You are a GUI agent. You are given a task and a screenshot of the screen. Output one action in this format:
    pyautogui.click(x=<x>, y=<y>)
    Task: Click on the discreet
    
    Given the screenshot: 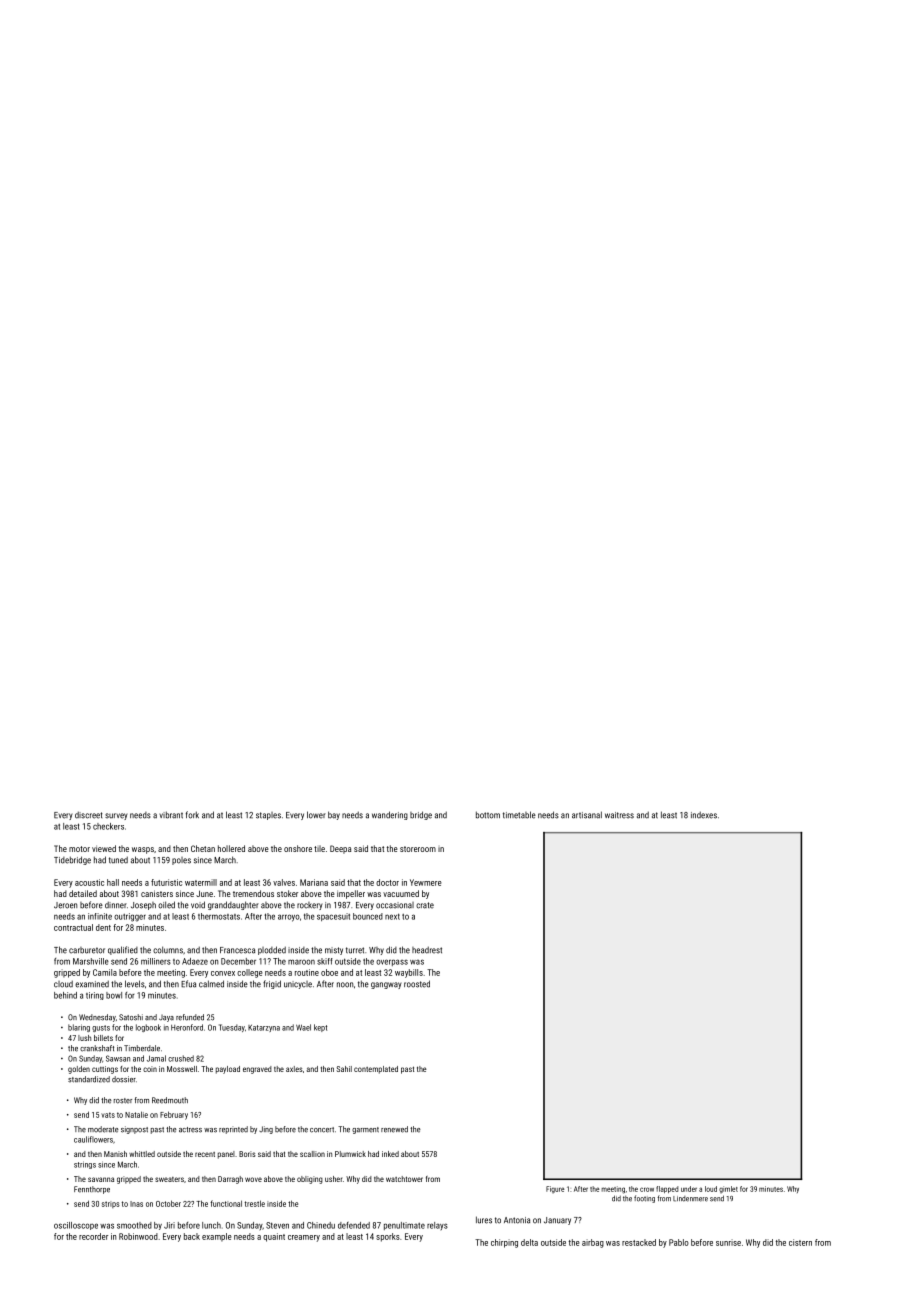 What is the action you would take?
    pyautogui.click(x=89, y=815)
